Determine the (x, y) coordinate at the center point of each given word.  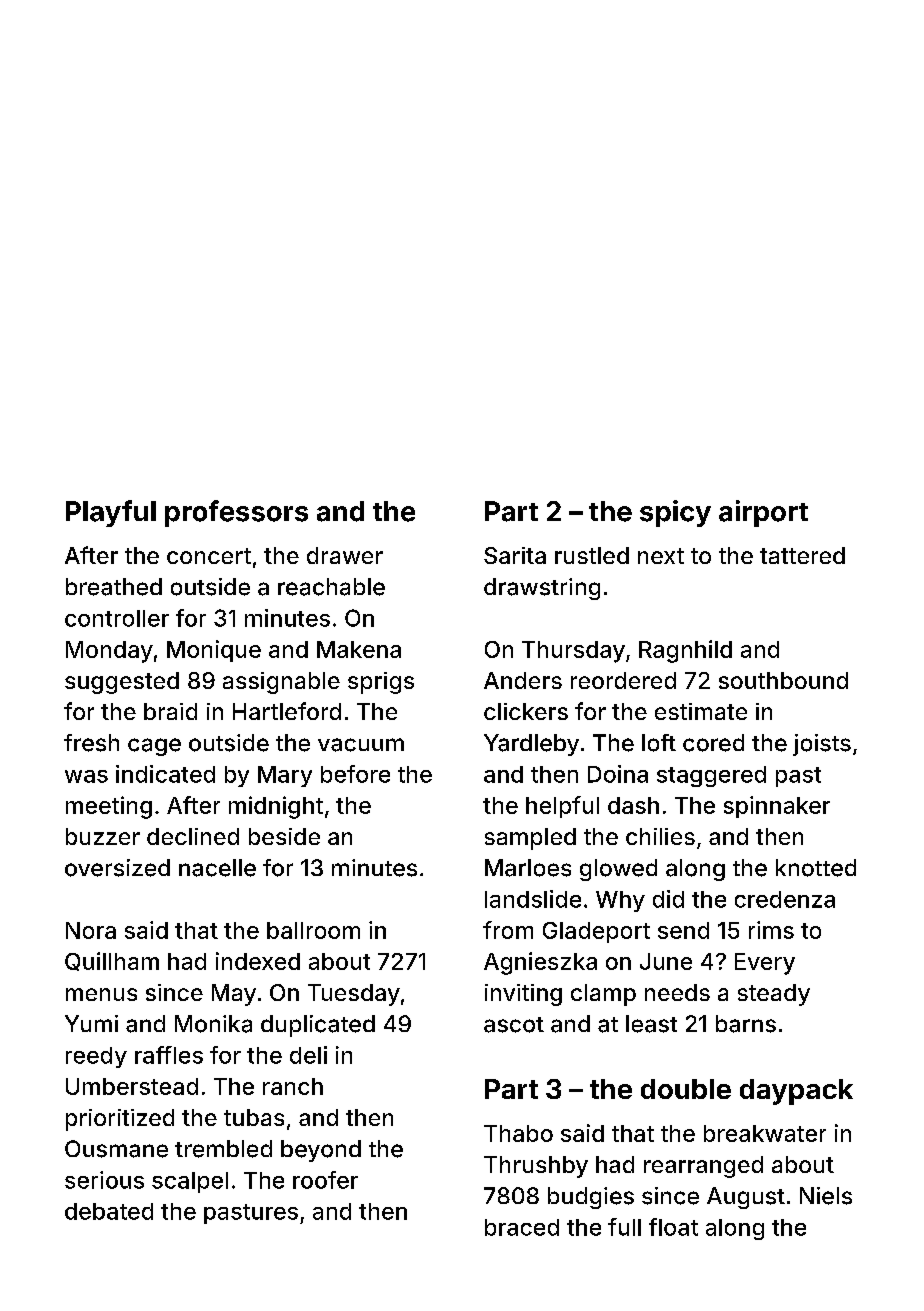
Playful (111, 513)
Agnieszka (540, 963)
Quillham (112, 961)
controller (117, 618)
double (686, 1089)
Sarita (515, 555)
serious (104, 1180)
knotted (816, 868)
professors (236, 513)
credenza (785, 899)
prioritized (120, 1120)
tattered (802, 555)
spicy (675, 513)
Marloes (528, 868)
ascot (514, 1025)
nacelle (217, 868)
